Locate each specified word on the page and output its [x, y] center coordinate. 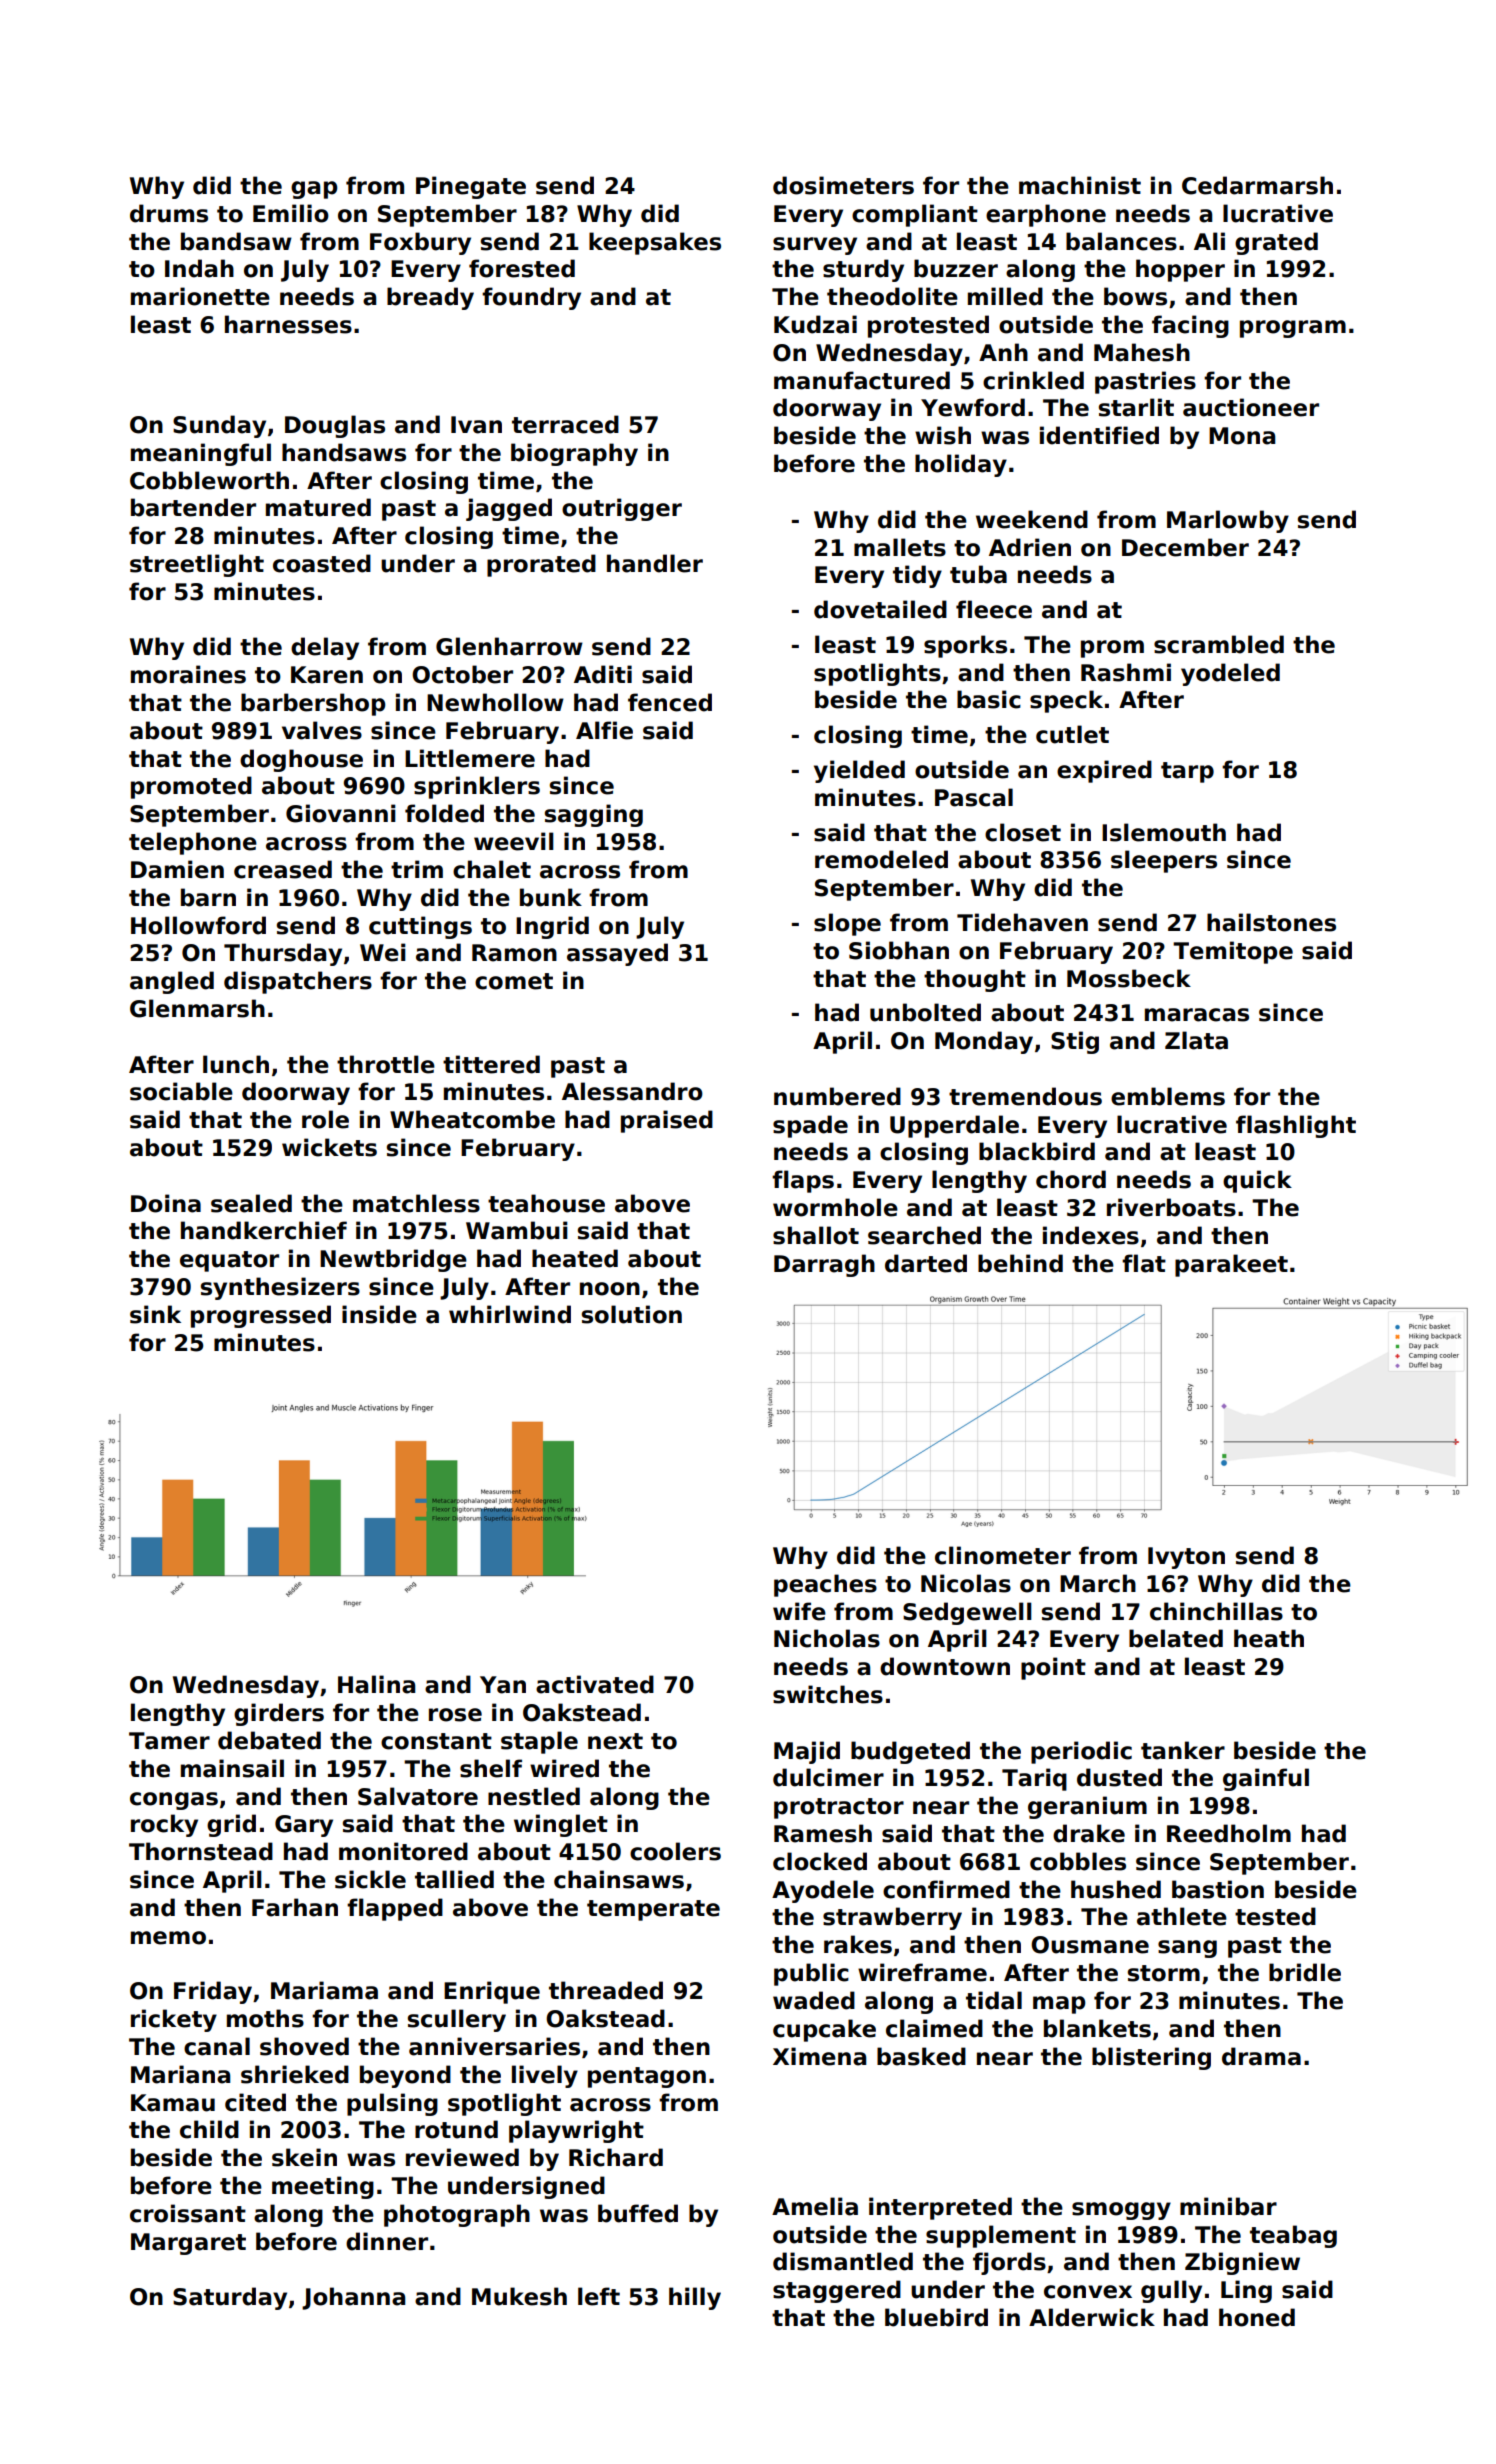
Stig [1075, 1042]
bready [430, 298]
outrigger [622, 509]
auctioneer [1251, 407]
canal [217, 2046]
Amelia [815, 2206]
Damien [177, 869]
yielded [859, 771]
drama [1261, 2056]
